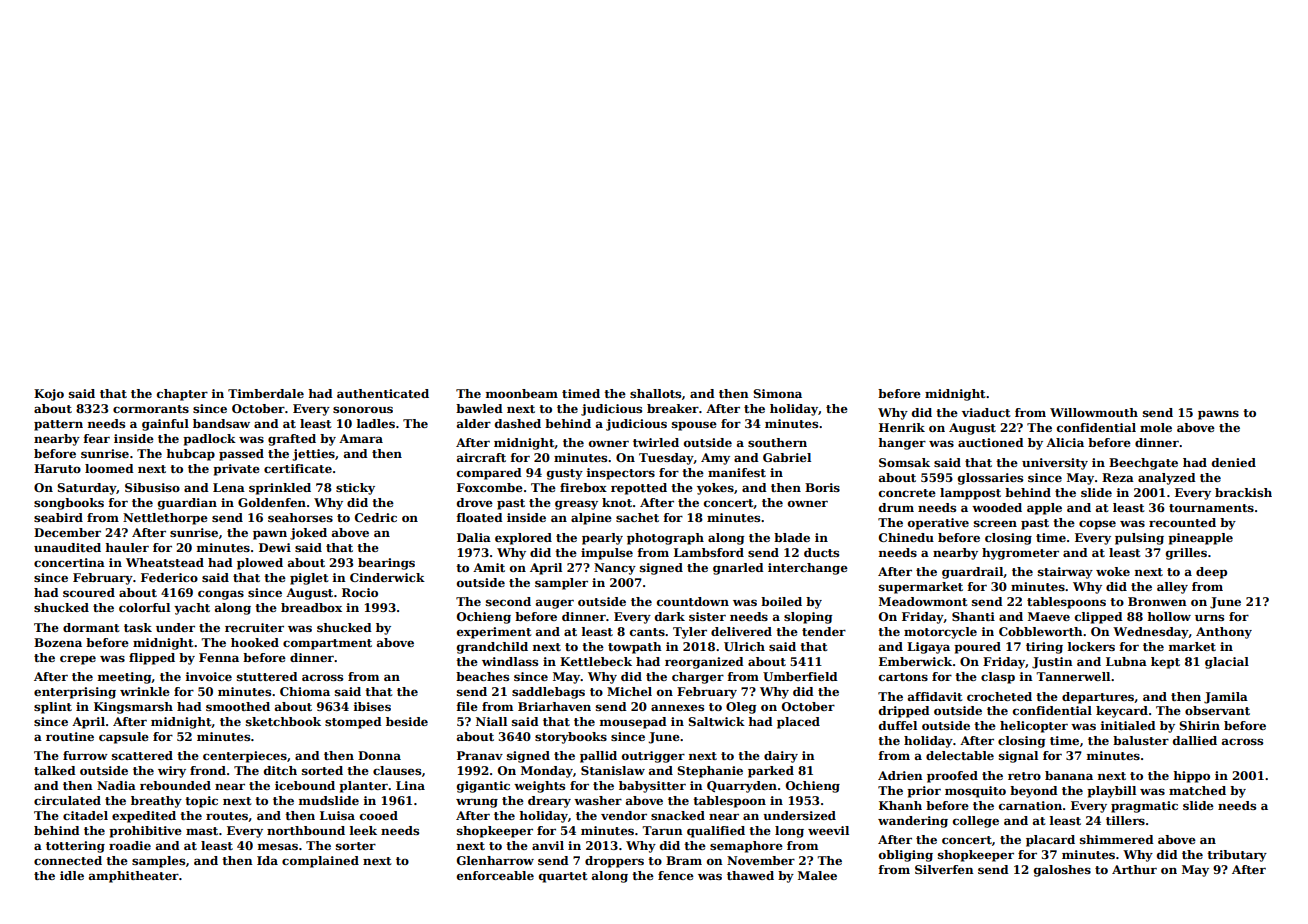 The height and width of the screenshot is (924, 1308). Describe the element at coordinates (266, 393) in the screenshot. I see `Timberdale` at that location.
